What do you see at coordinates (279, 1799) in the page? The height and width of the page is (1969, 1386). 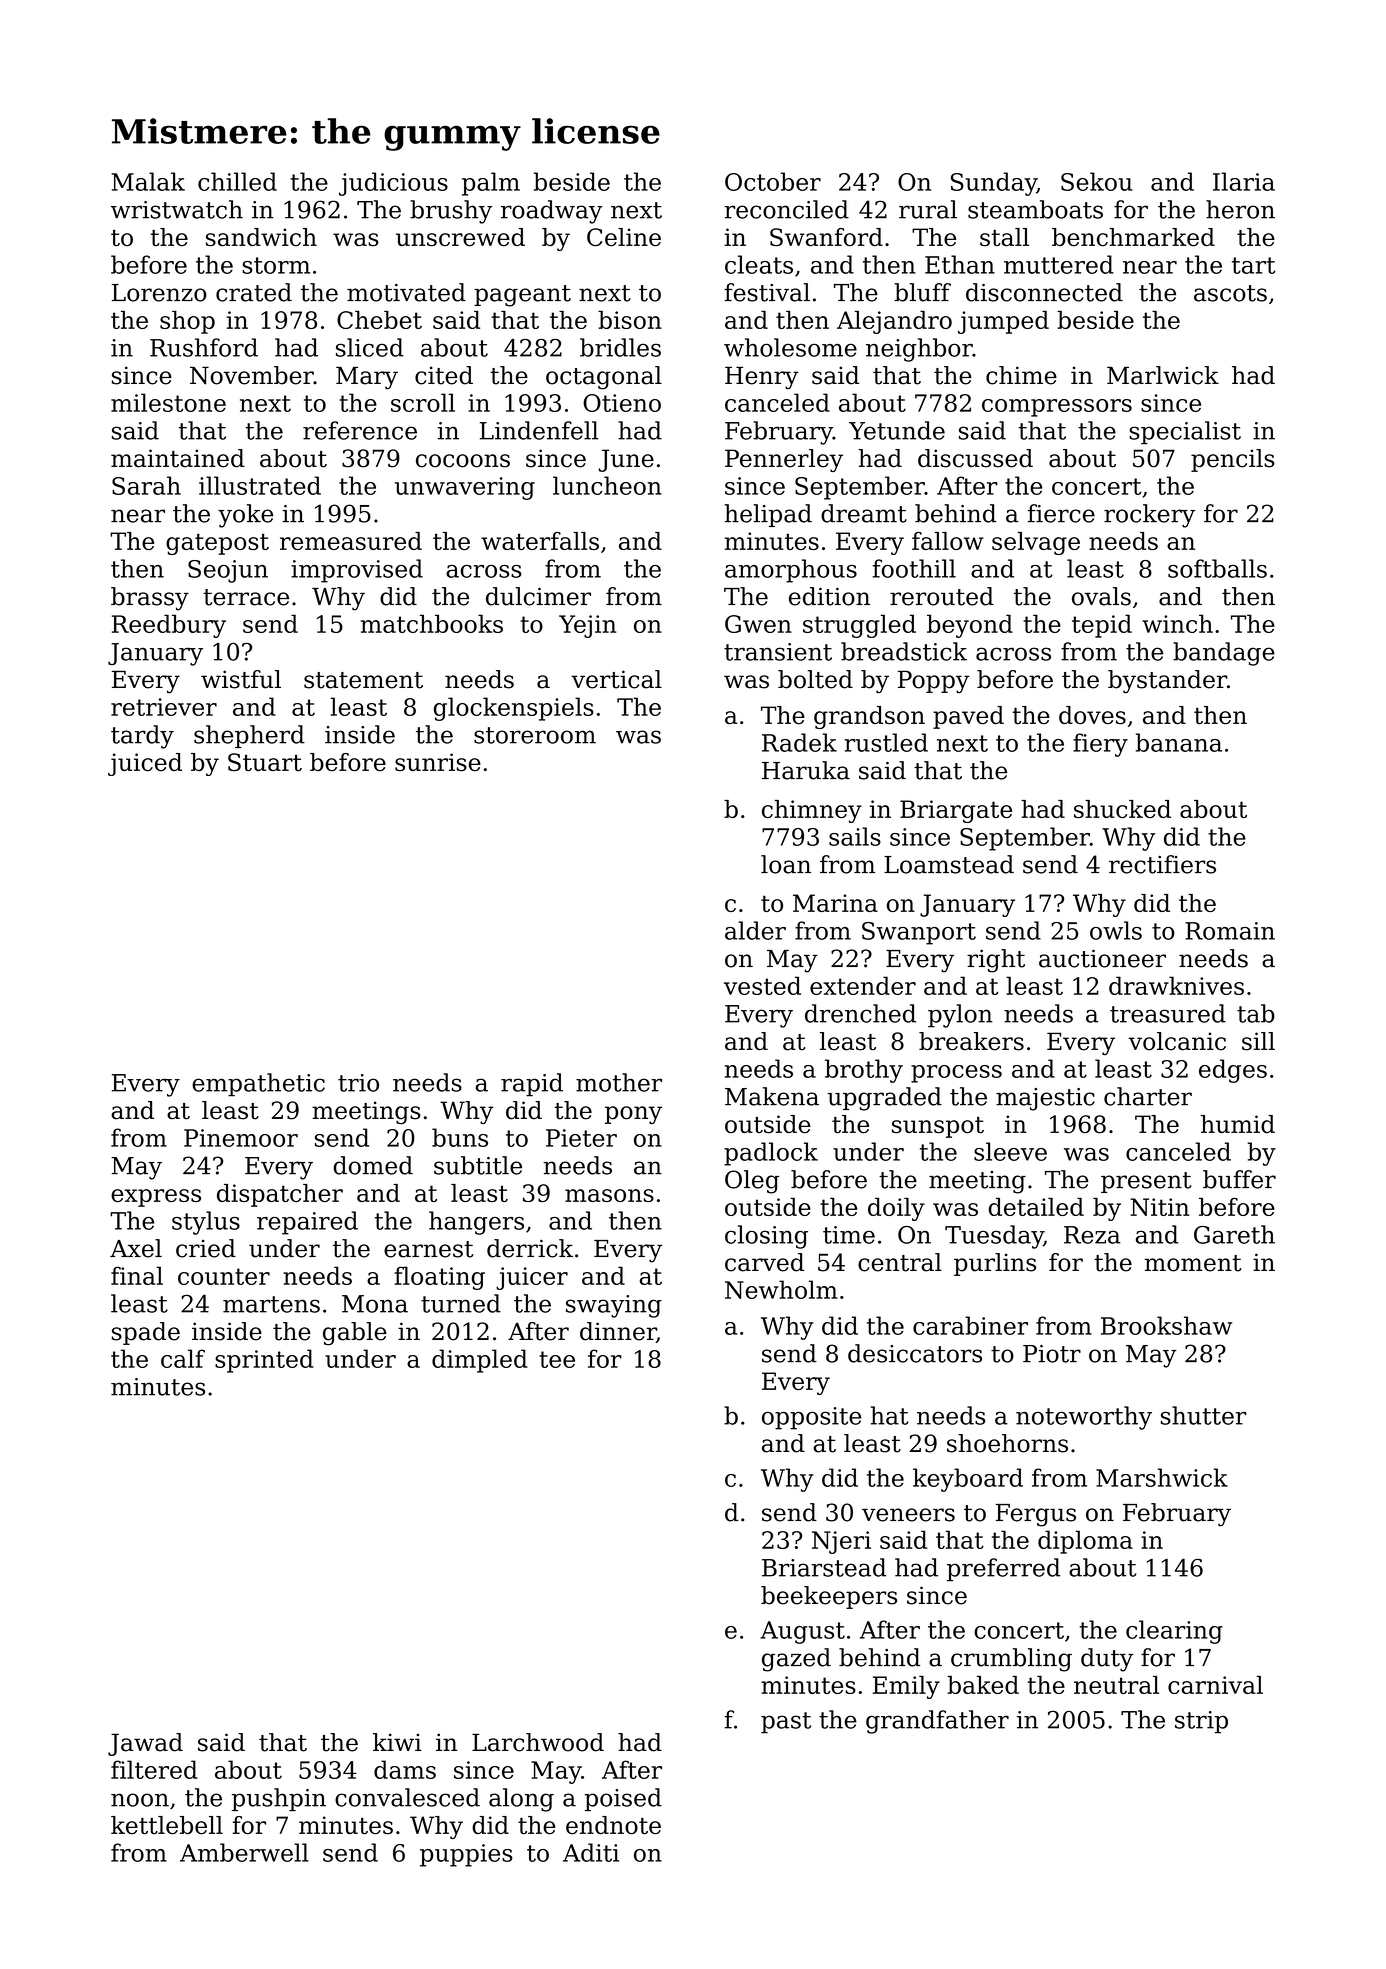 I see `pushpin` at bounding box center [279, 1799].
